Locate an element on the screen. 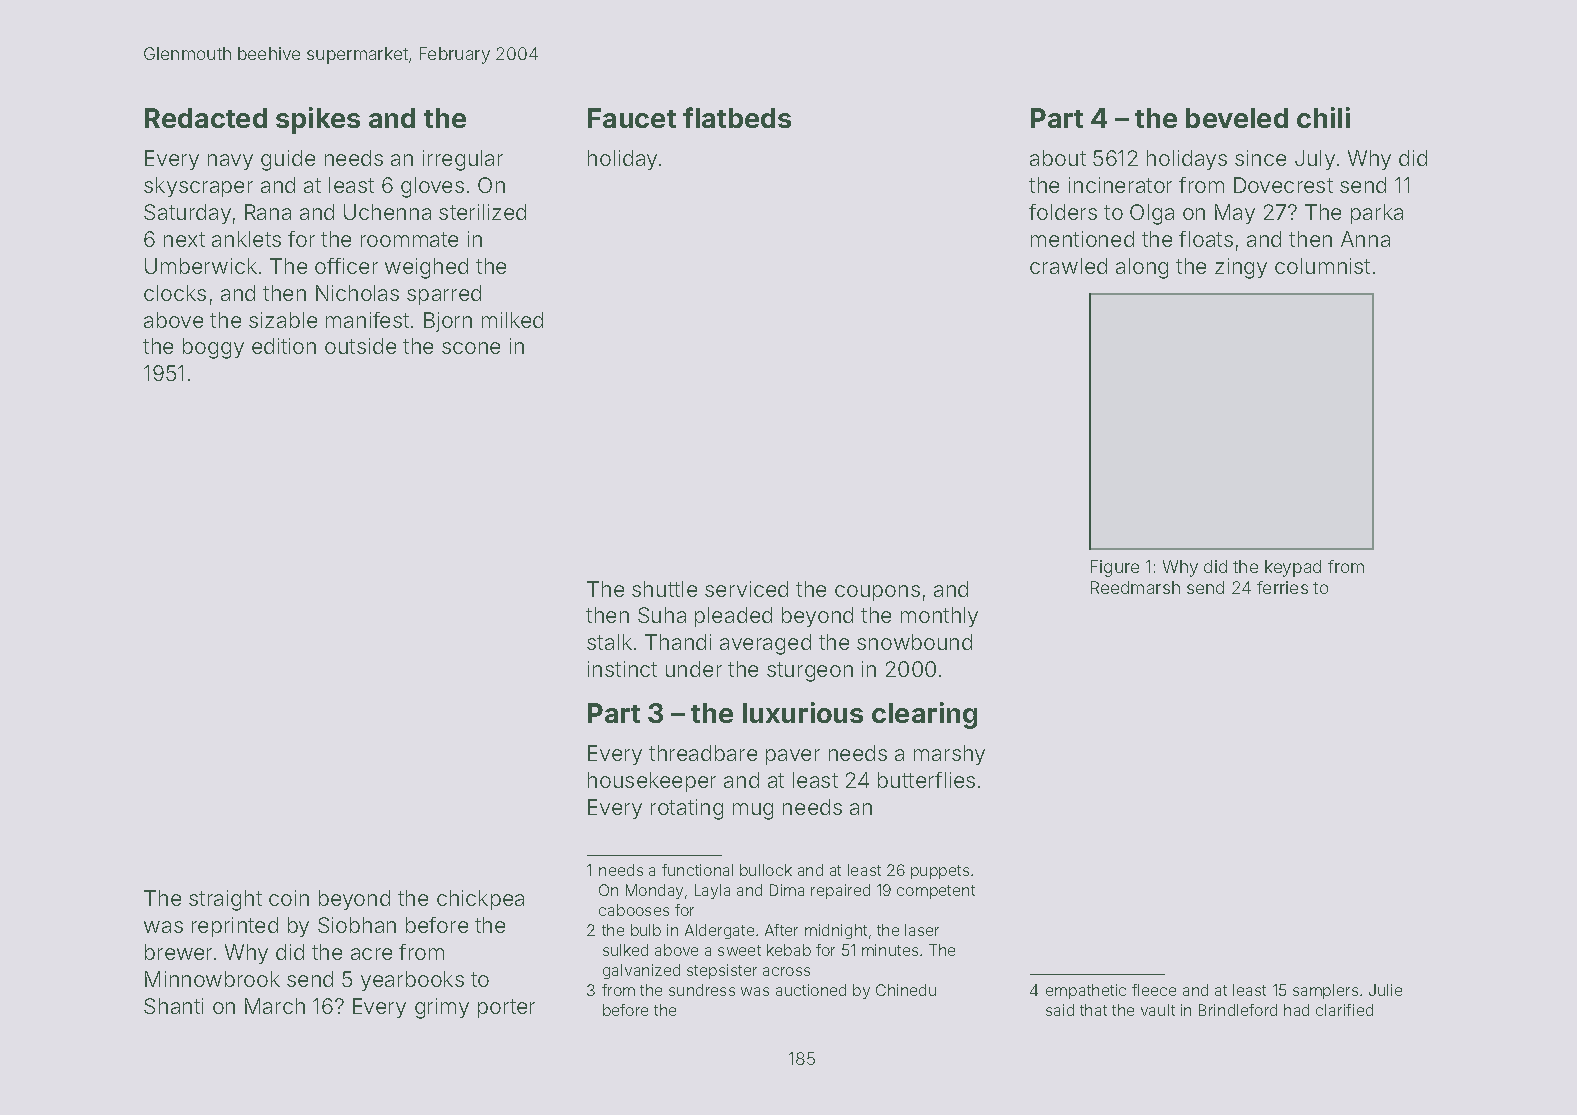  ferries is located at coordinates (1282, 587).
